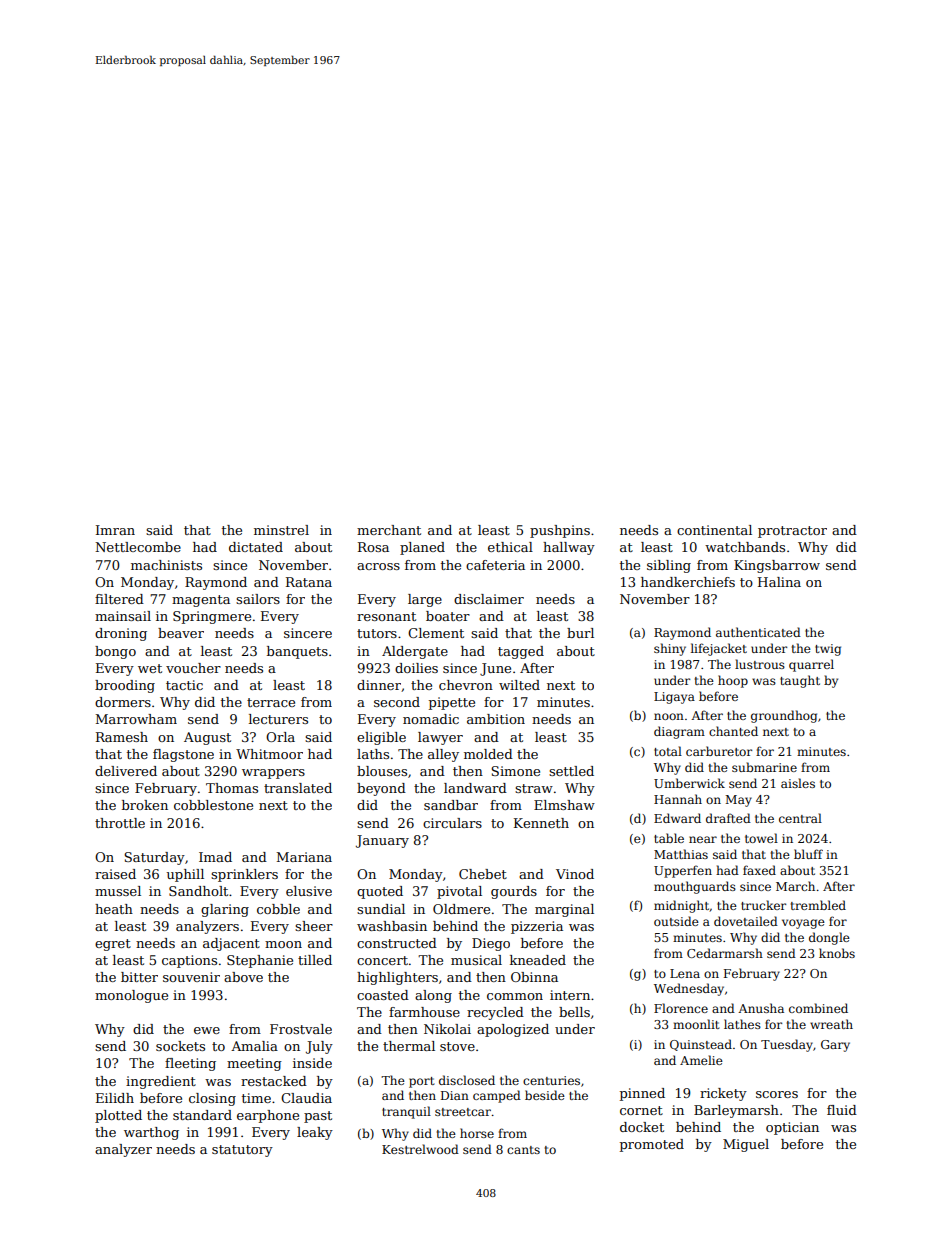 Image resolution: width=952 pixels, height=1233 pixels. Describe the element at coordinates (677, 818) in the screenshot. I see `Edward` at that location.
